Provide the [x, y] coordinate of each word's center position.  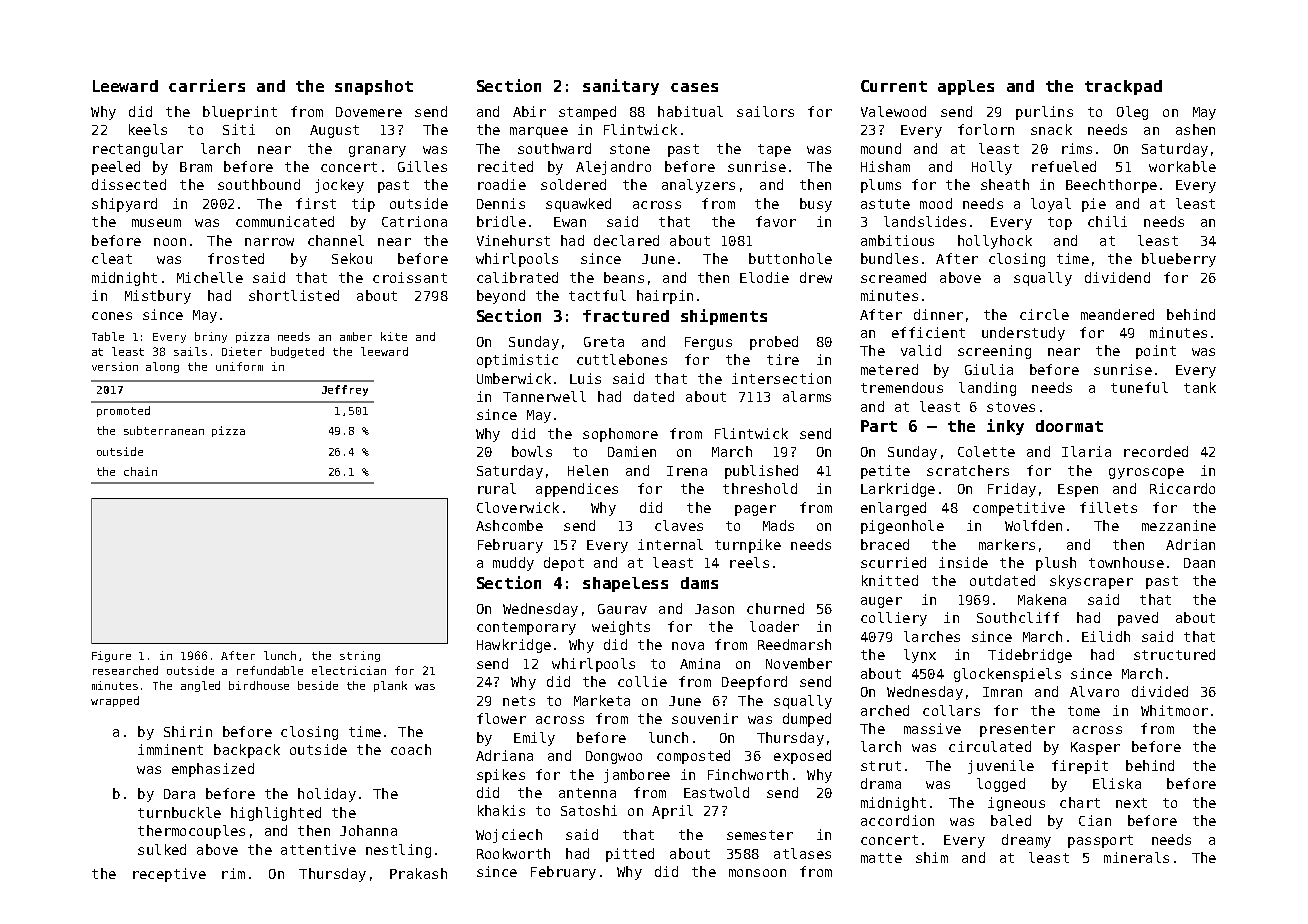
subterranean [164, 430]
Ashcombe [509, 525]
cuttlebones [622, 359]
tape [774, 150]
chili [1107, 221]
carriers [207, 85]
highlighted [276, 814]
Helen [588, 470]
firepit [1080, 767]
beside [318, 685]
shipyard [124, 205]
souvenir [705, 718]
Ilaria [1086, 451]
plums [881, 186]
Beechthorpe [1111, 186]
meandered [1117, 314]
